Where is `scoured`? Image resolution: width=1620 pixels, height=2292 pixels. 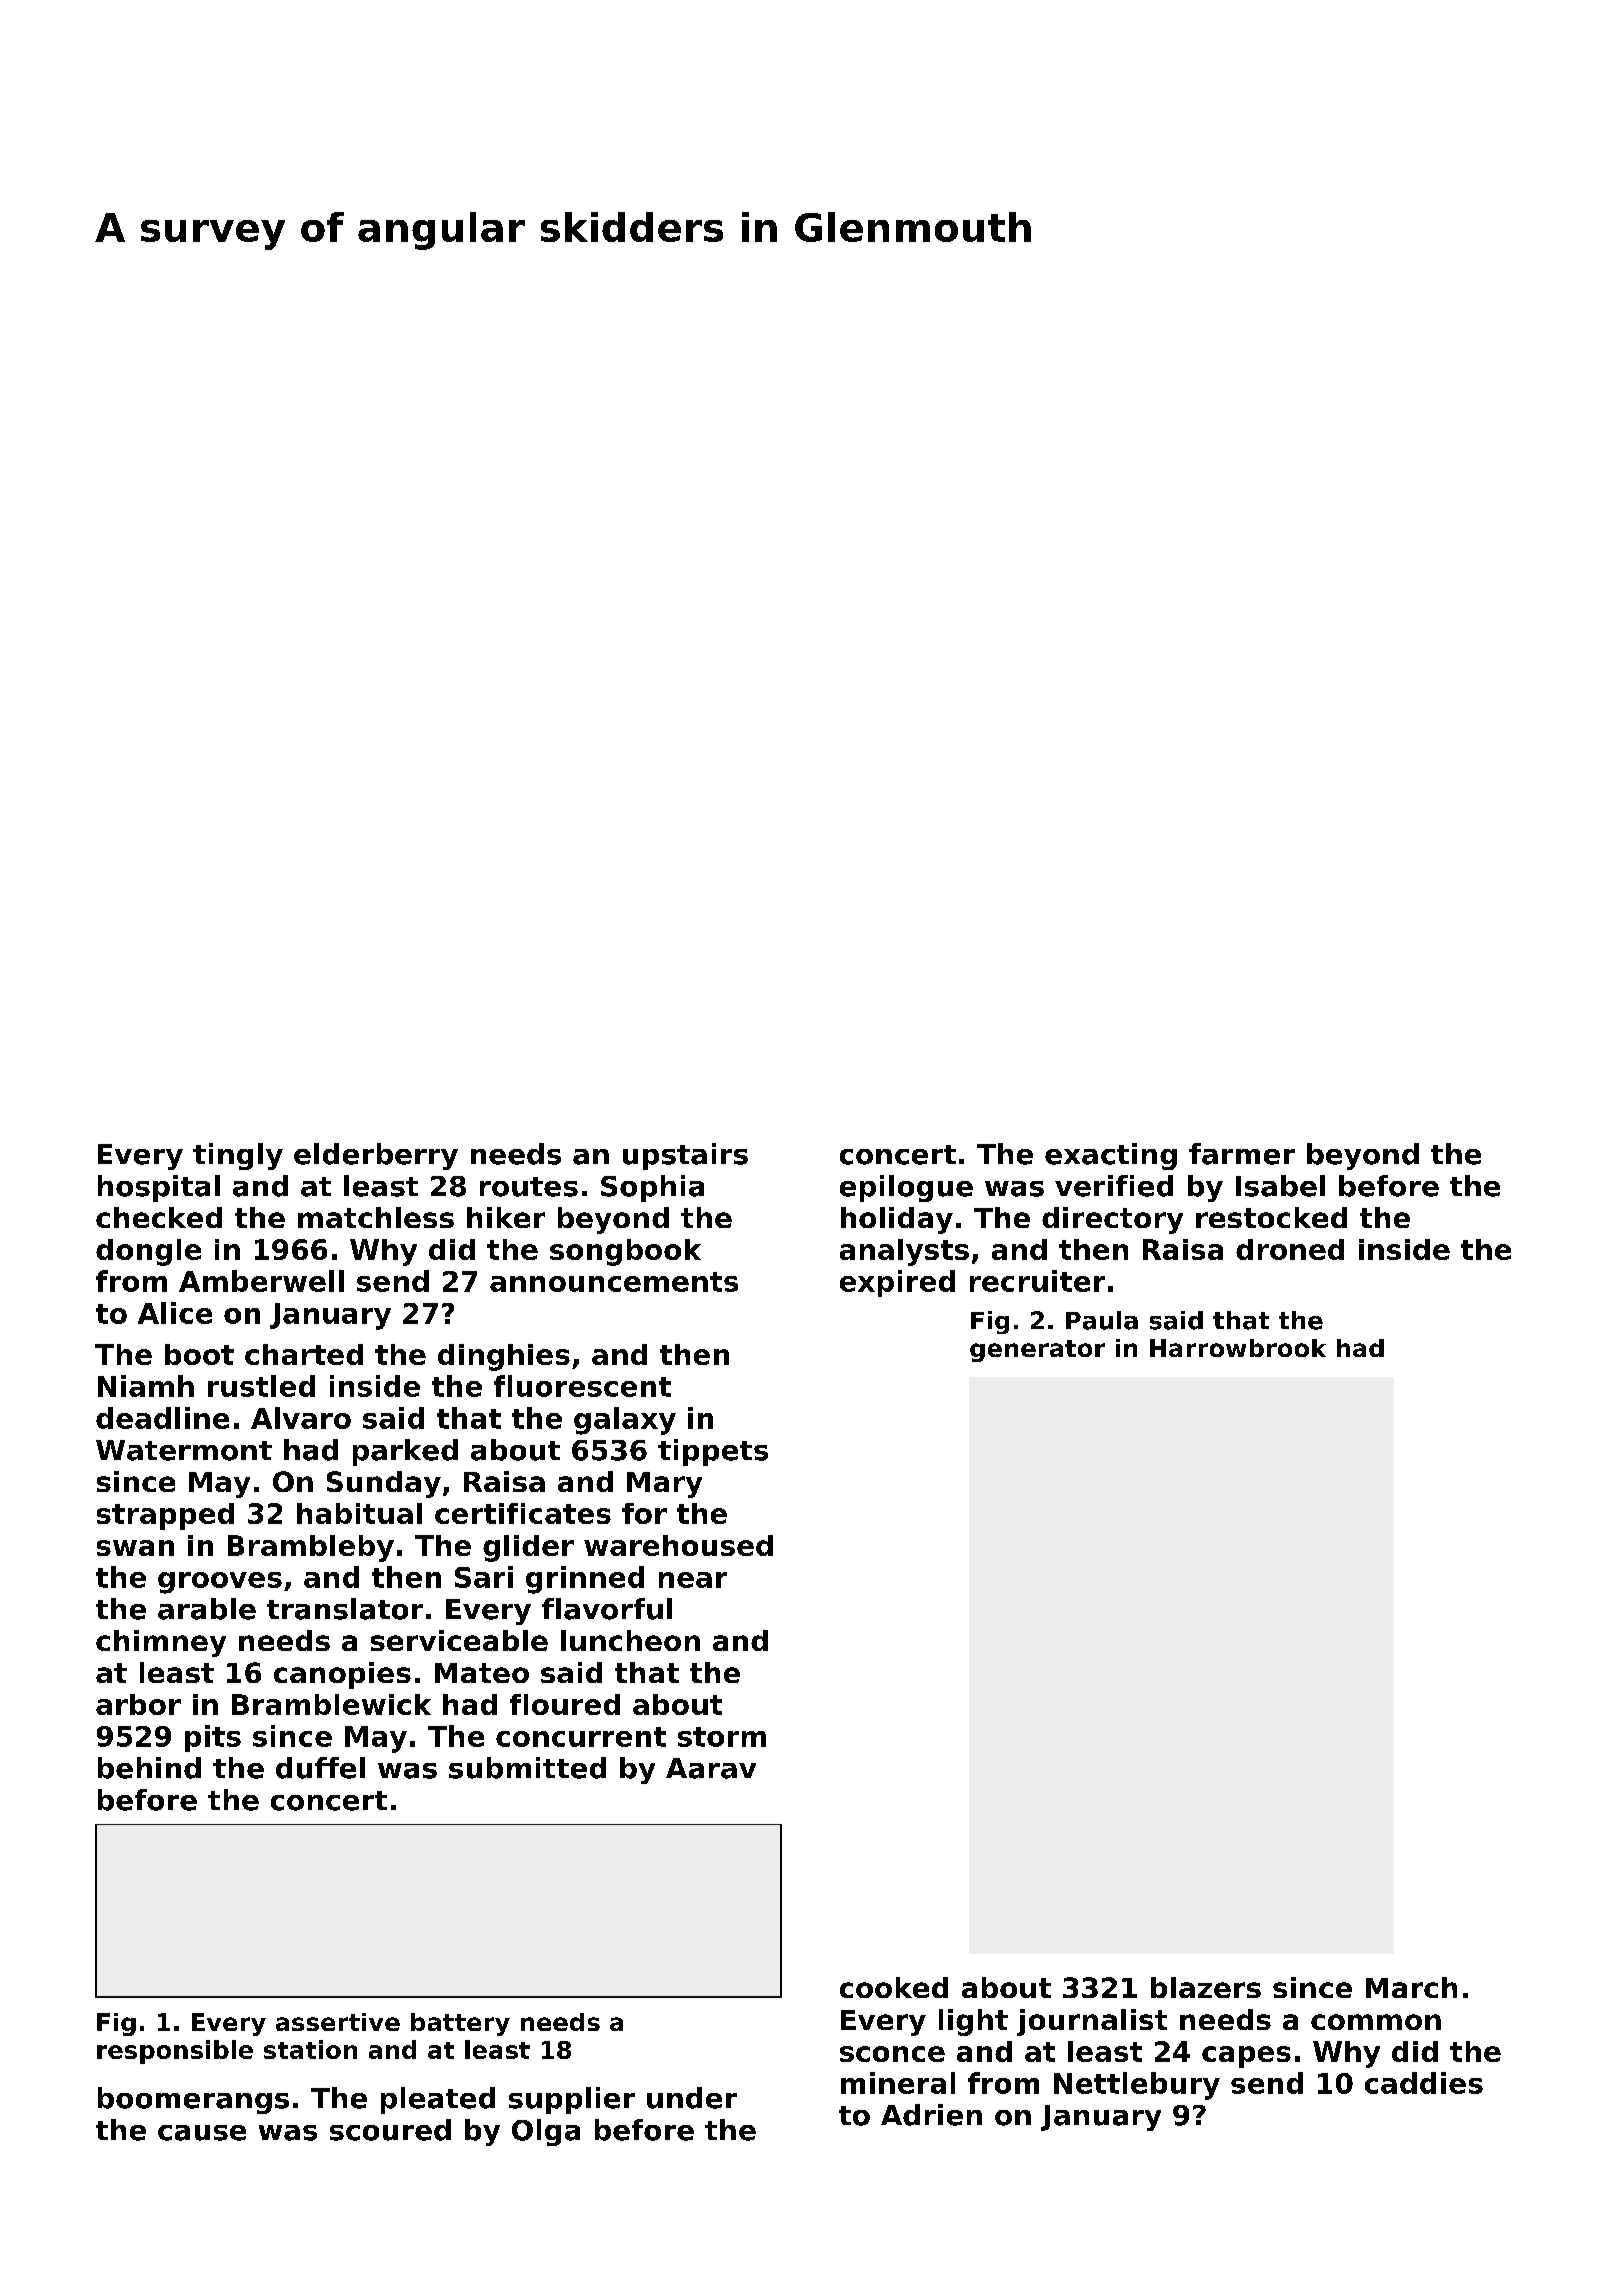
scoured is located at coordinates (390, 2130).
